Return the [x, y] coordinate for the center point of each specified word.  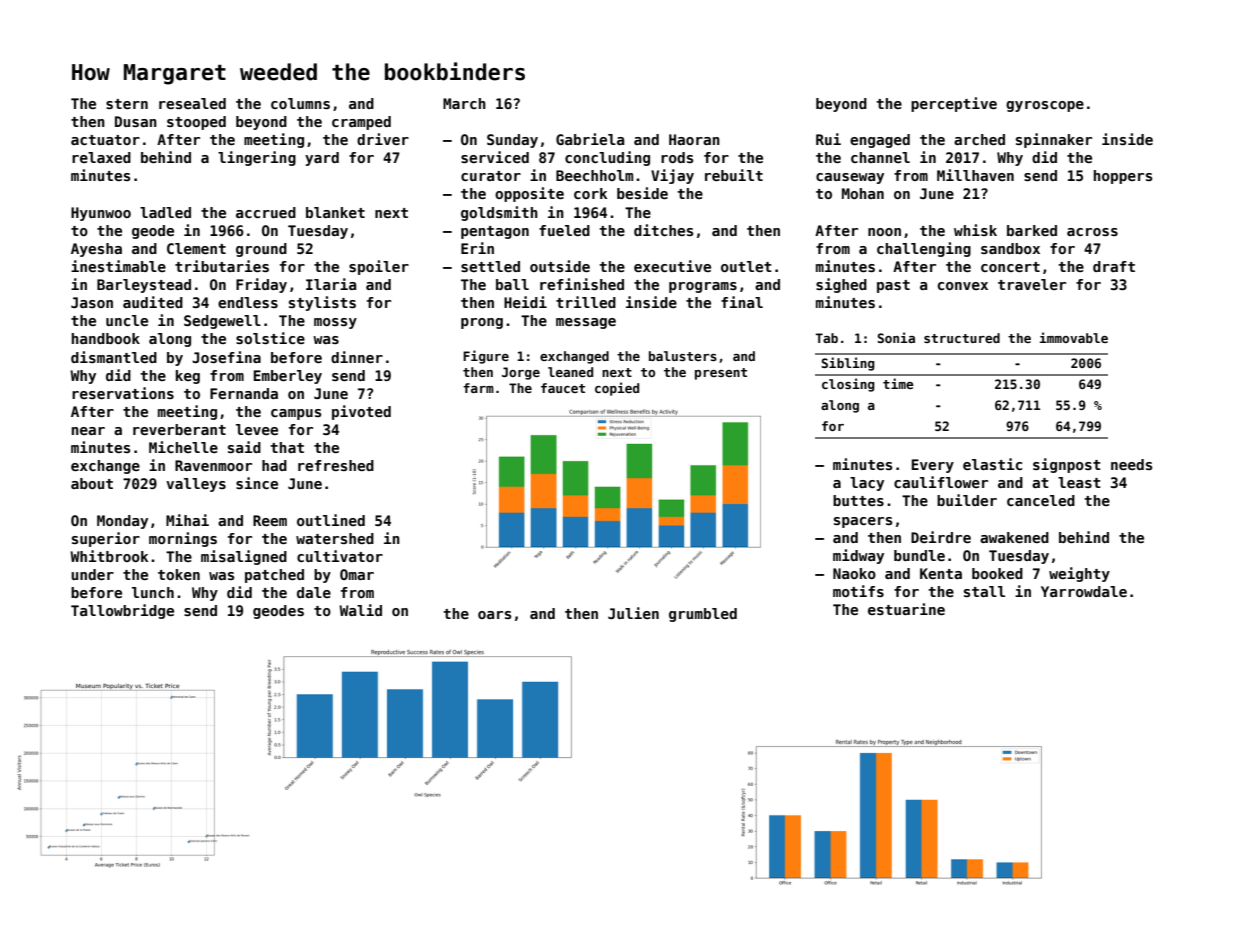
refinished [582, 284]
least [1079, 482]
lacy [867, 484]
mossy [335, 323]
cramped [361, 123]
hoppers [1123, 177]
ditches [663, 230]
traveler [1032, 284]
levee [257, 429]
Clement [196, 248]
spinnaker [1054, 140]
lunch [153, 592]
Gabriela [590, 139]
